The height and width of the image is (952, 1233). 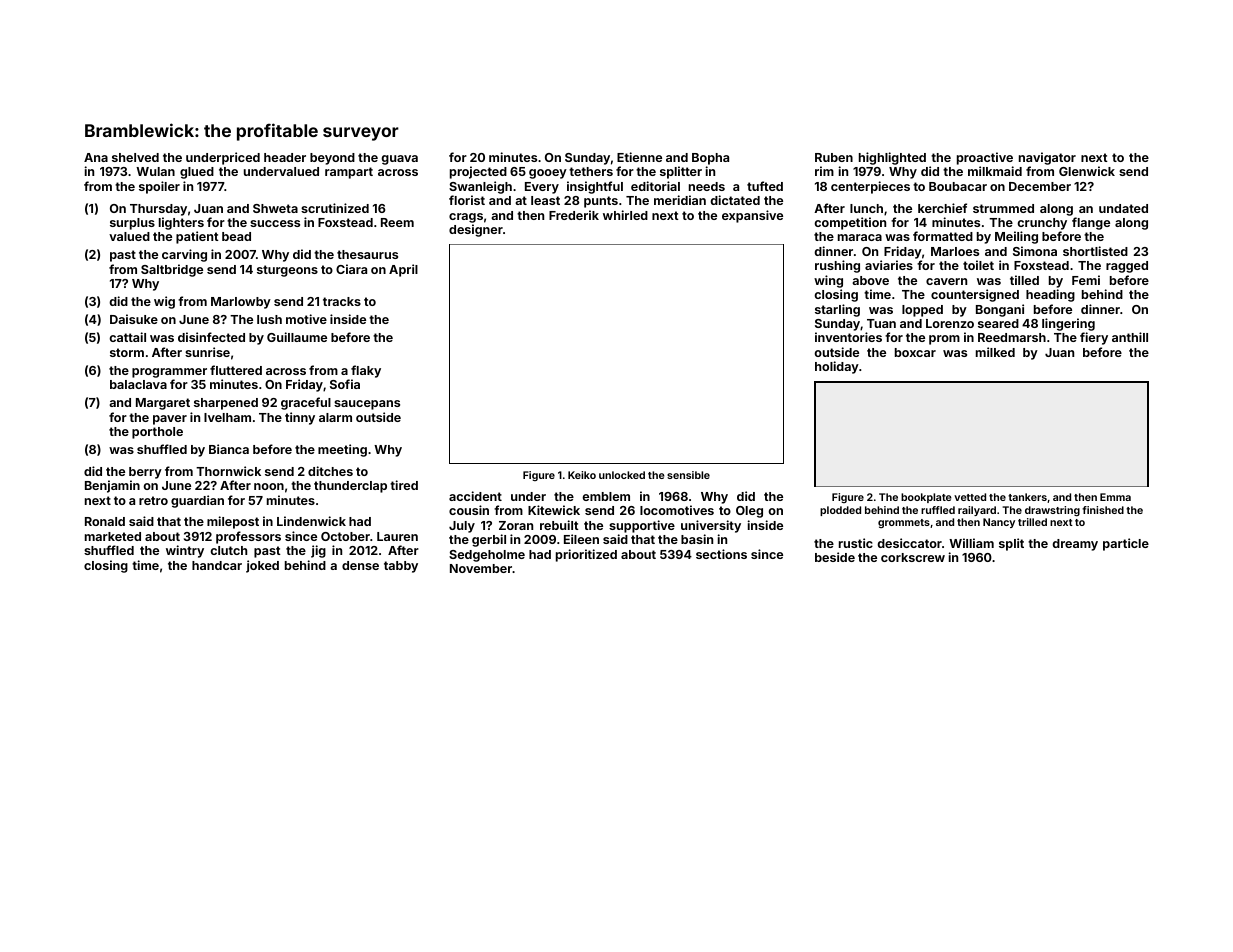 I want to click on thesaurus, so click(x=367, y=254).
